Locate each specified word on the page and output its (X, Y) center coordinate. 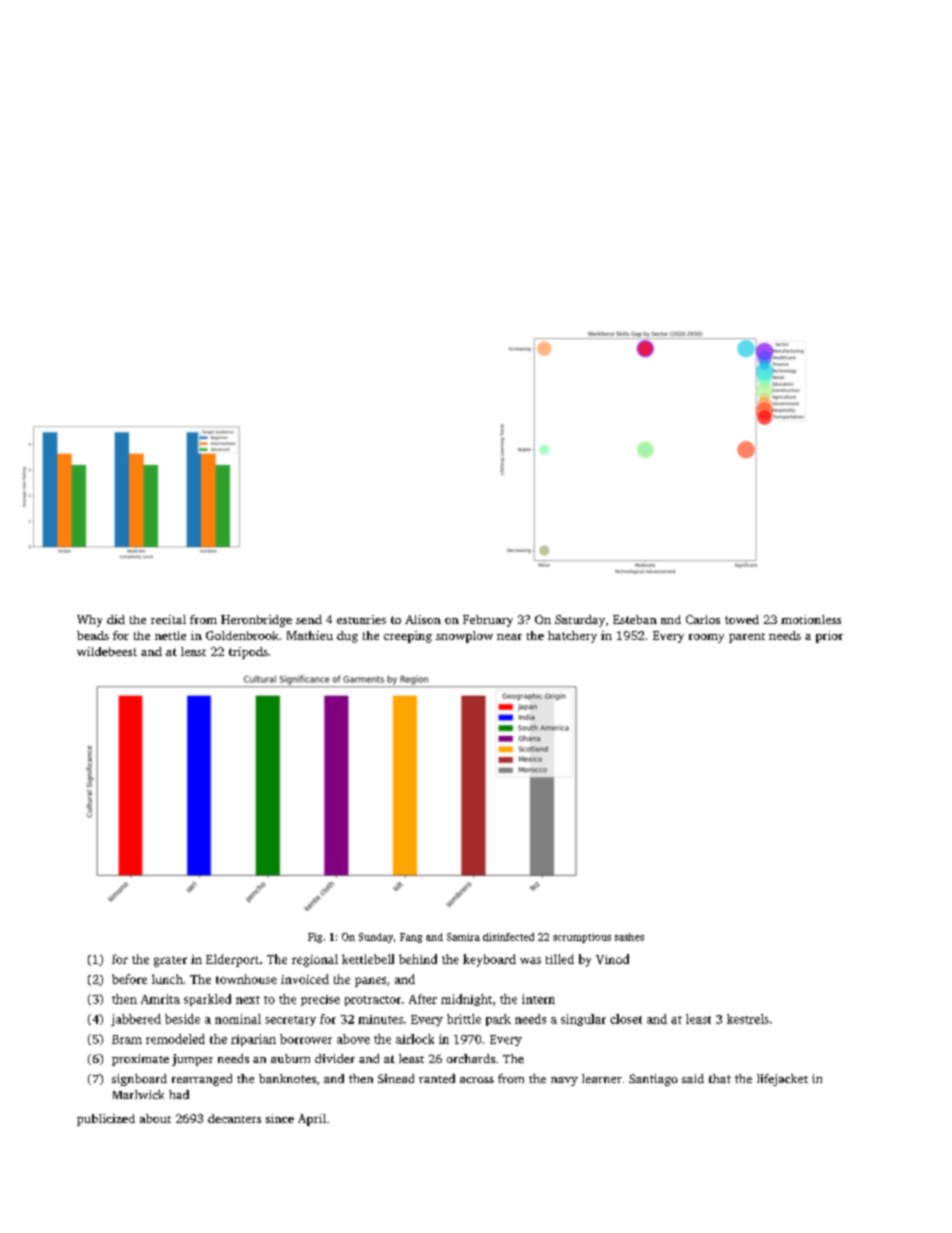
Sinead (396, 1078)
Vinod (612, 959)
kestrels (748, 1019)
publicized (106, 1120)
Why (89, 621)
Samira (463, 937)
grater (170, 961)
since (280, 1118)
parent (747, 638)
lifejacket (782, 1080)
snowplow (464, 637)
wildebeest (107, 651)
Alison (423, 619)
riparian (253, 1040)
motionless (811, 619)
